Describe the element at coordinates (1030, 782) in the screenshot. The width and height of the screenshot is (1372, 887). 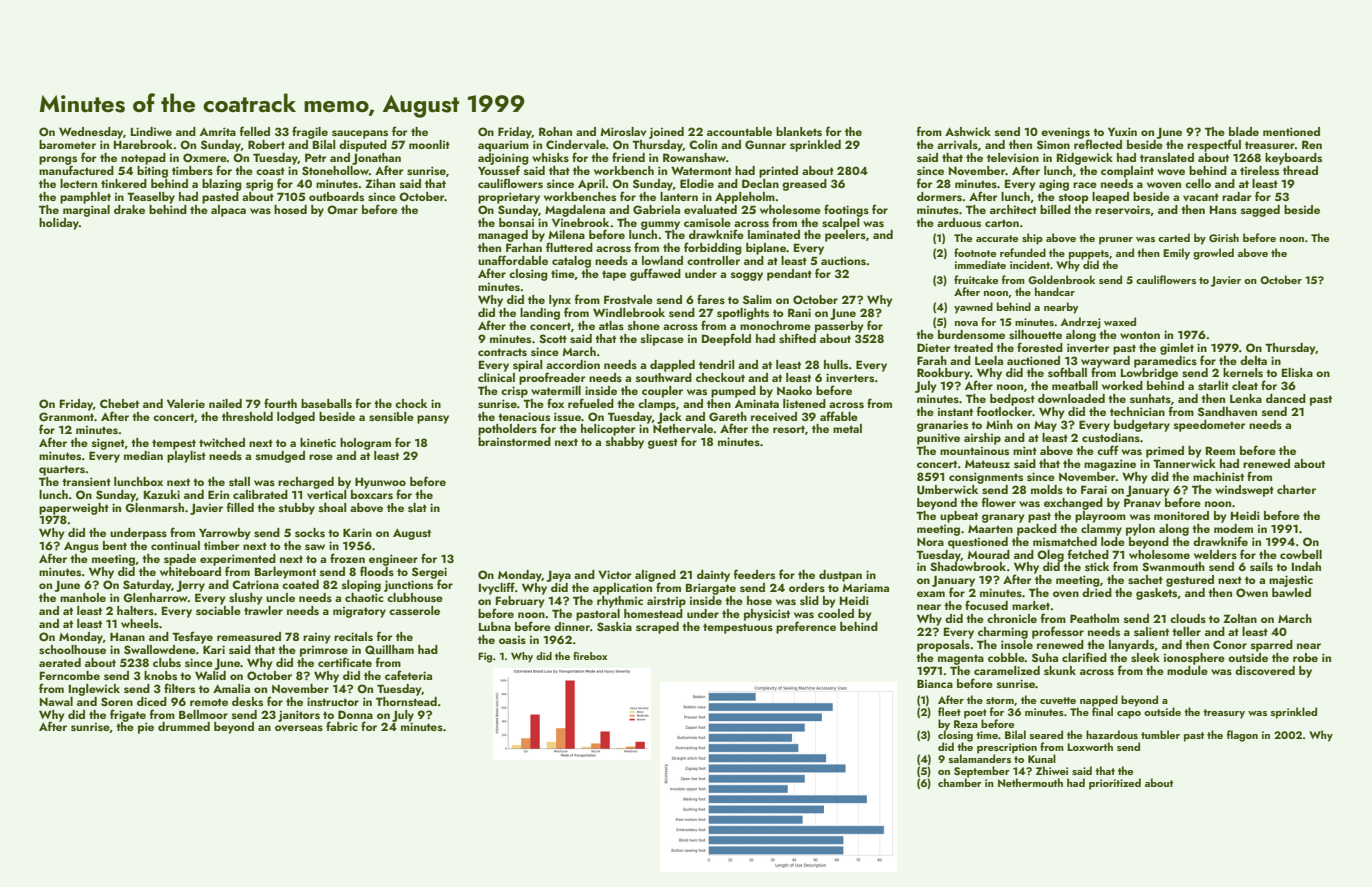
I see `Nethermouth` at that location.
